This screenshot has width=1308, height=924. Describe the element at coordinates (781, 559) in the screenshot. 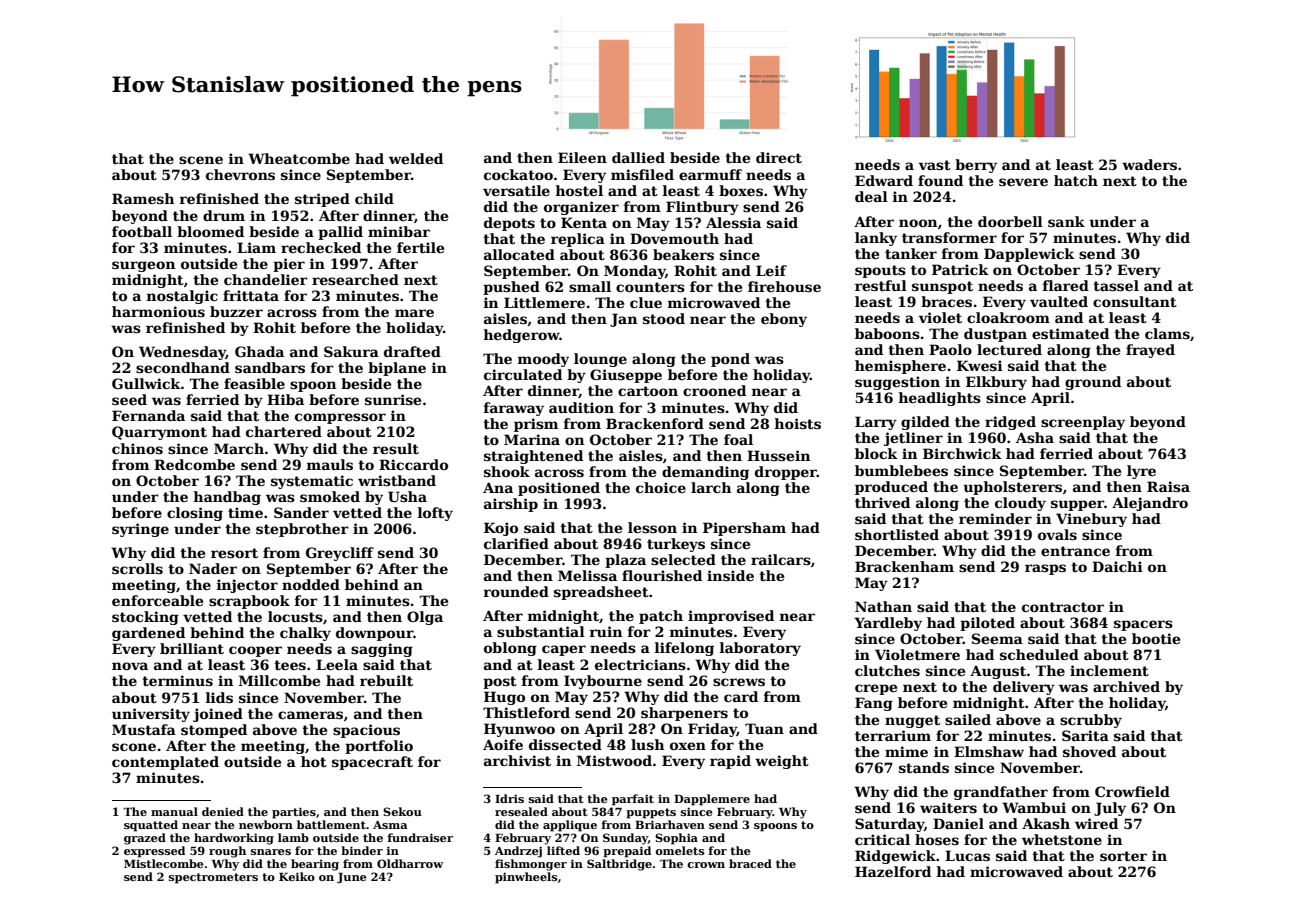

I see `railcars` at that location.
